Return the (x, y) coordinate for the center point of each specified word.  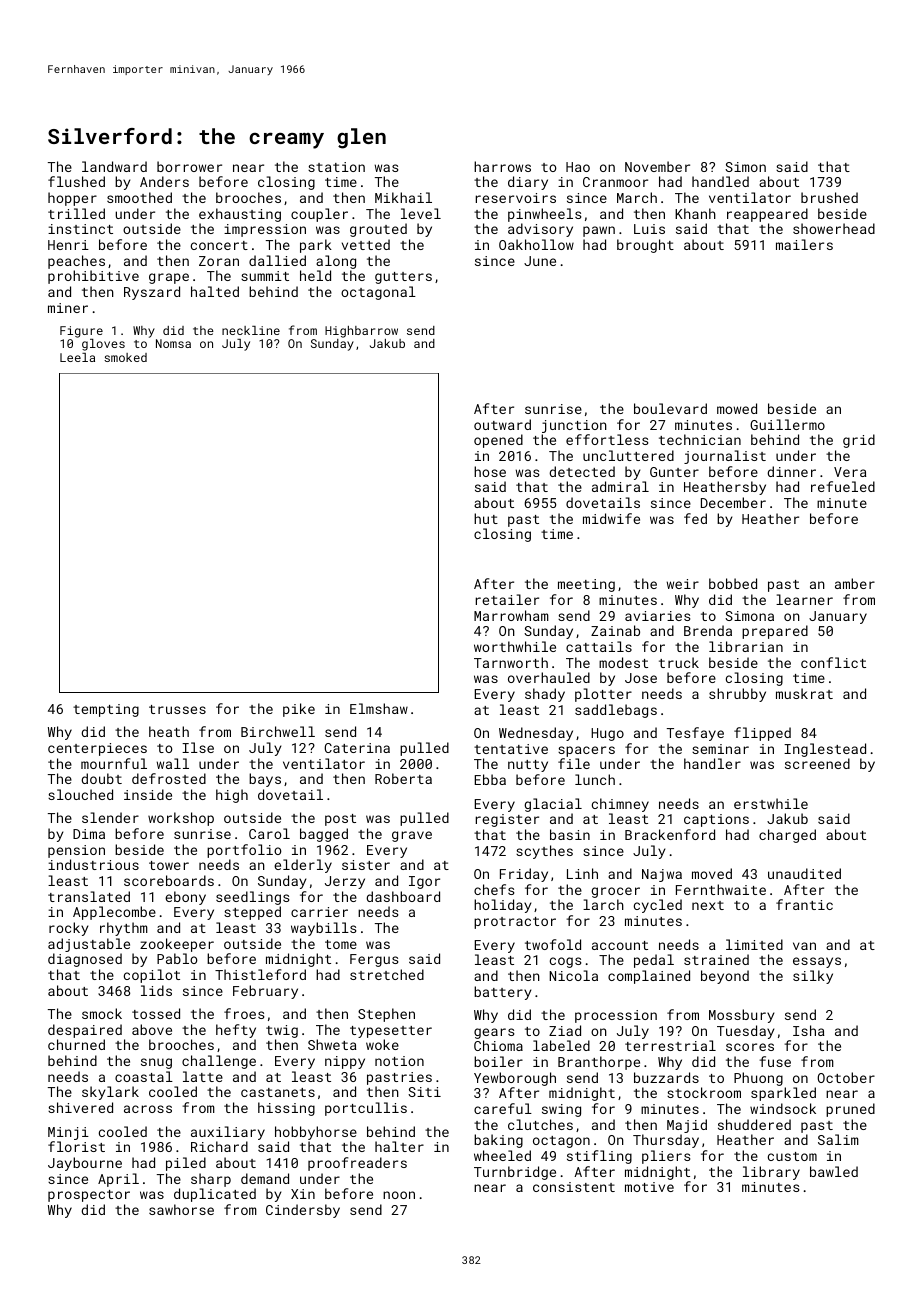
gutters (403, 278)
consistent (574, 1187)
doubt (101, 778)
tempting (106, 710)
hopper (72, 199)
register (507, 820)
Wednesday (536, 734)
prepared (775, 632)
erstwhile (771, 803)
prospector (89, 1196)
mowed (737, 408)
